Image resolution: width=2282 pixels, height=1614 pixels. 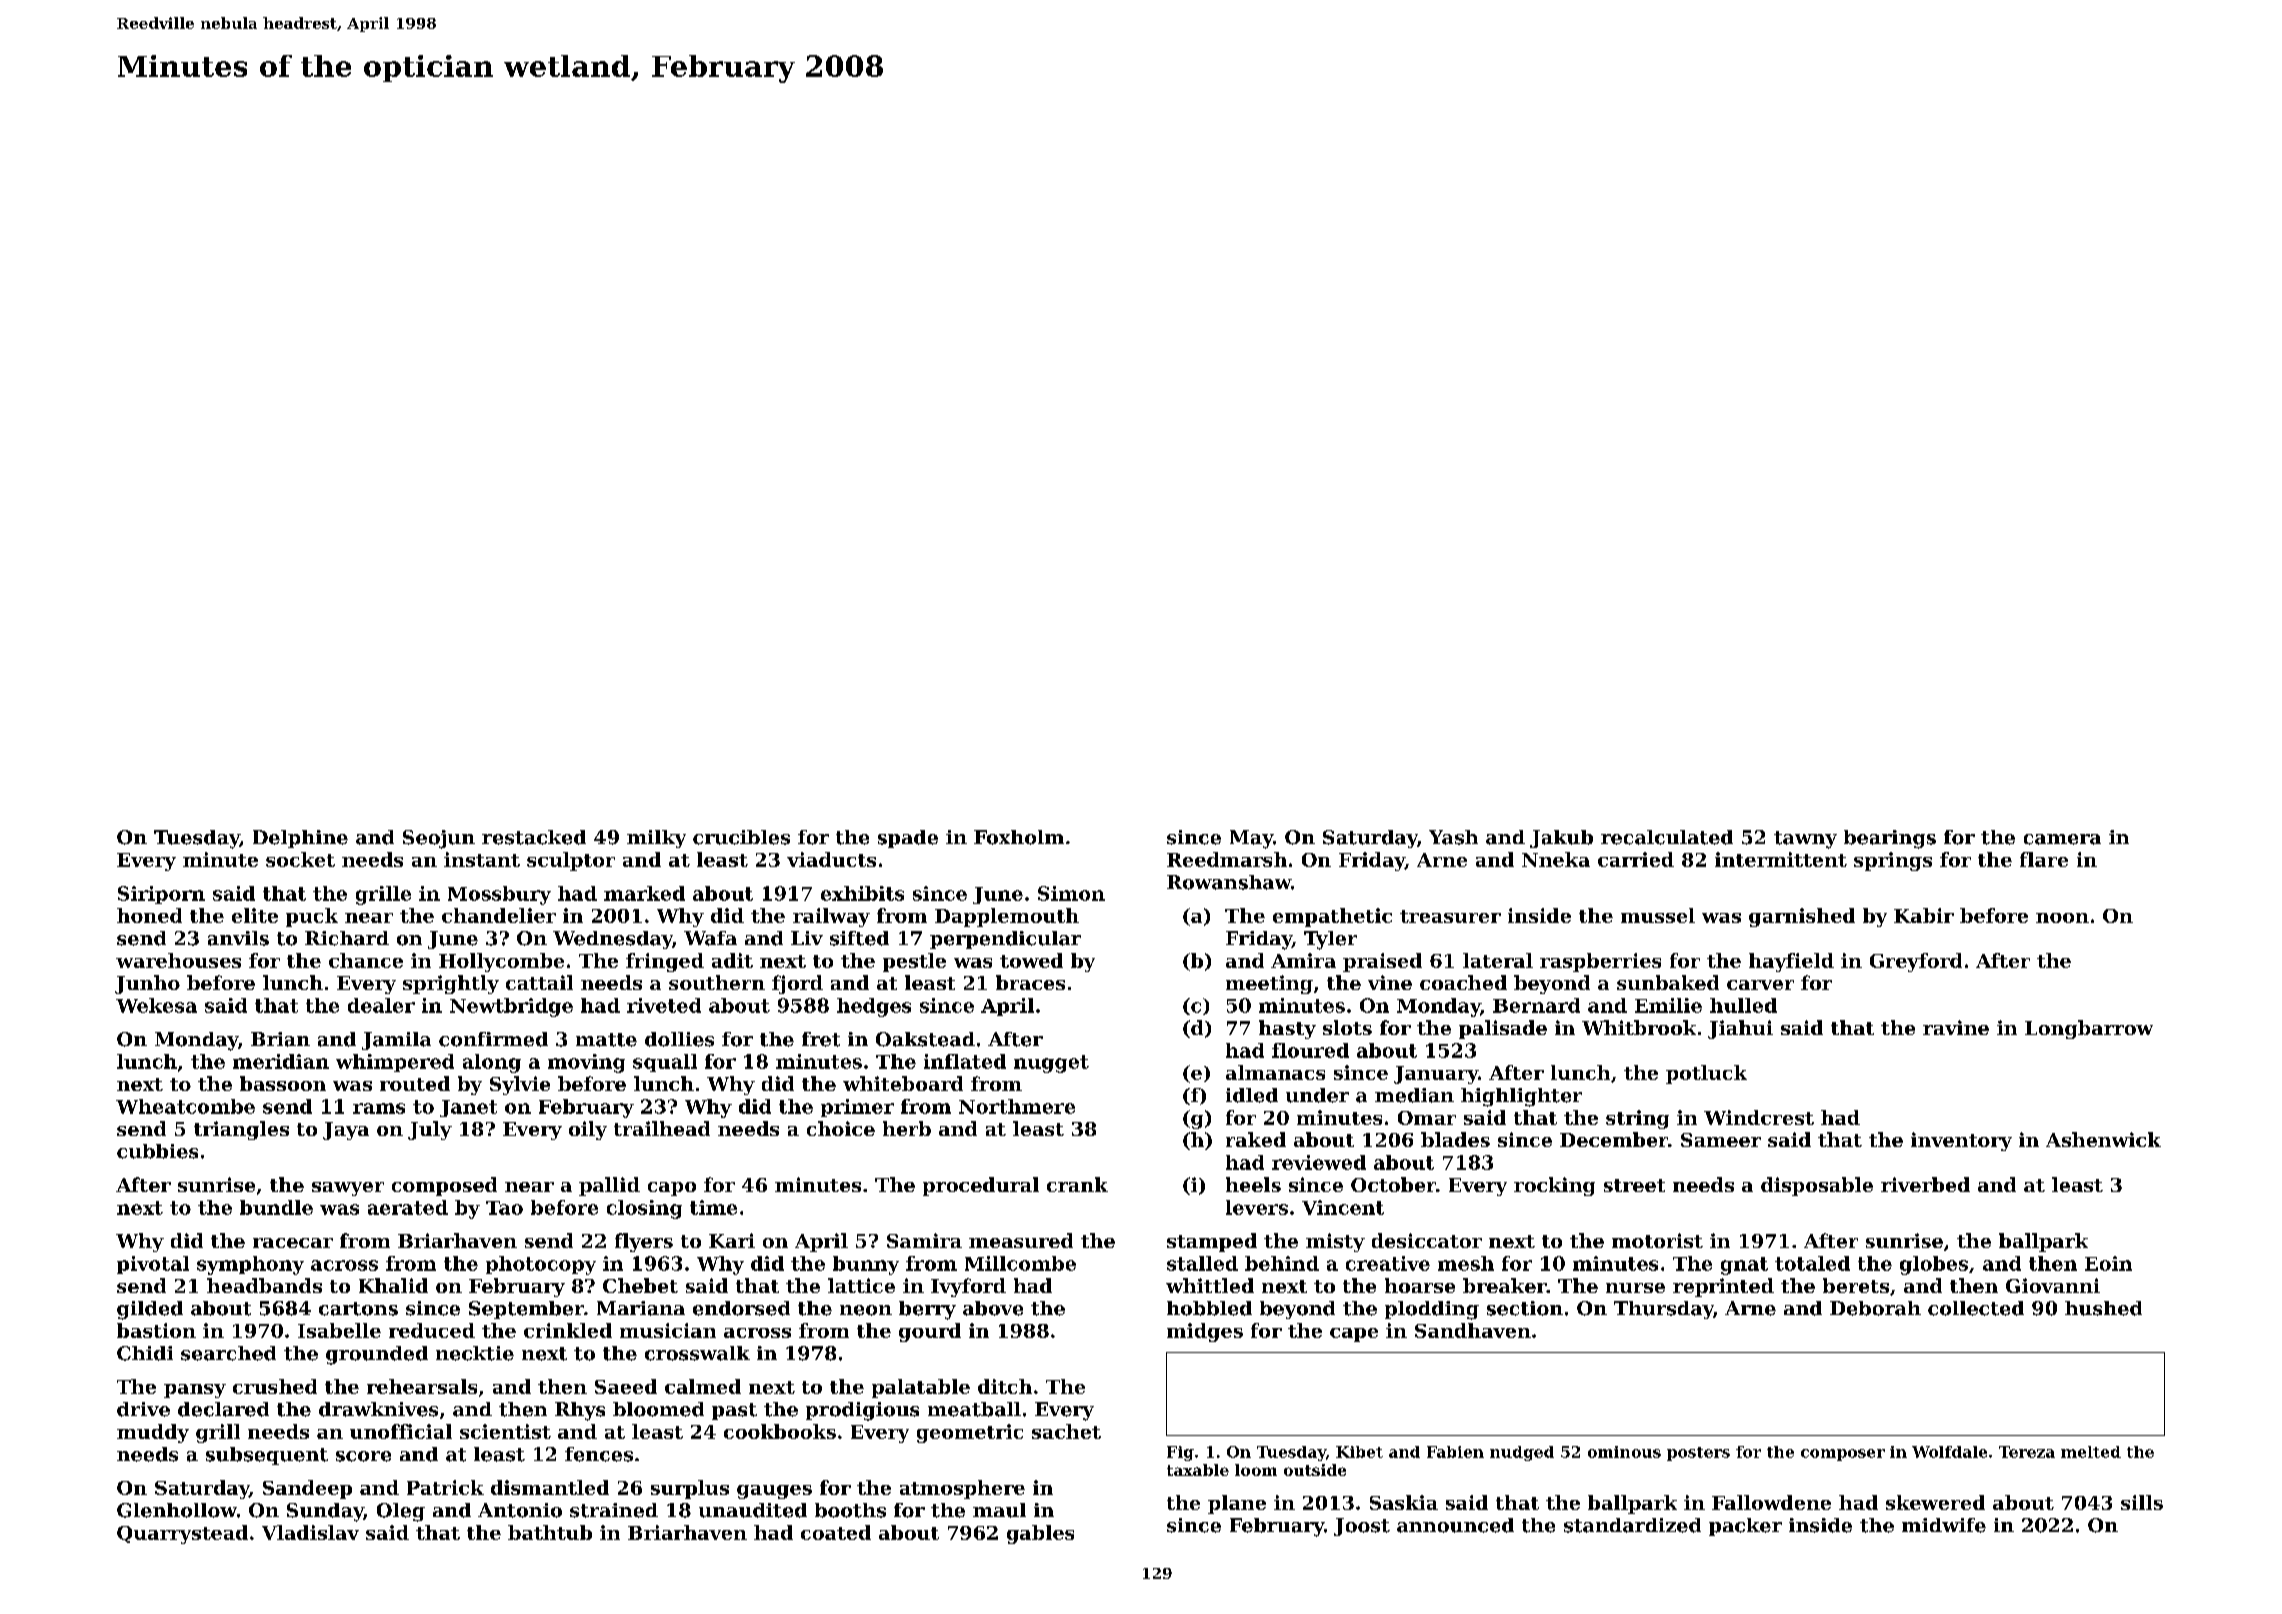 I want to click on levers, so click(x=1257, y=1207).
